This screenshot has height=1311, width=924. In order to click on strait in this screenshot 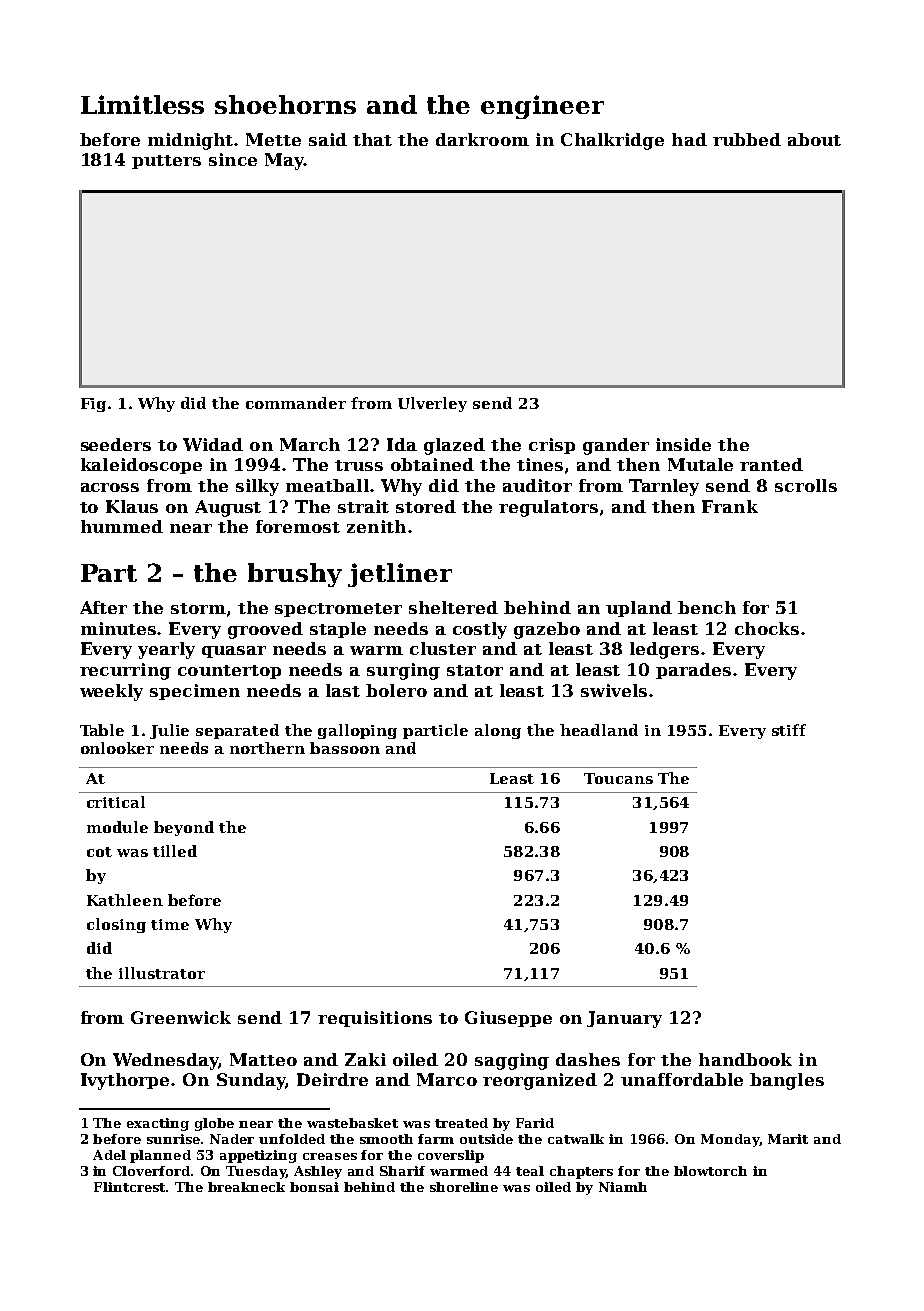, I will do `click(363, 506)`.
